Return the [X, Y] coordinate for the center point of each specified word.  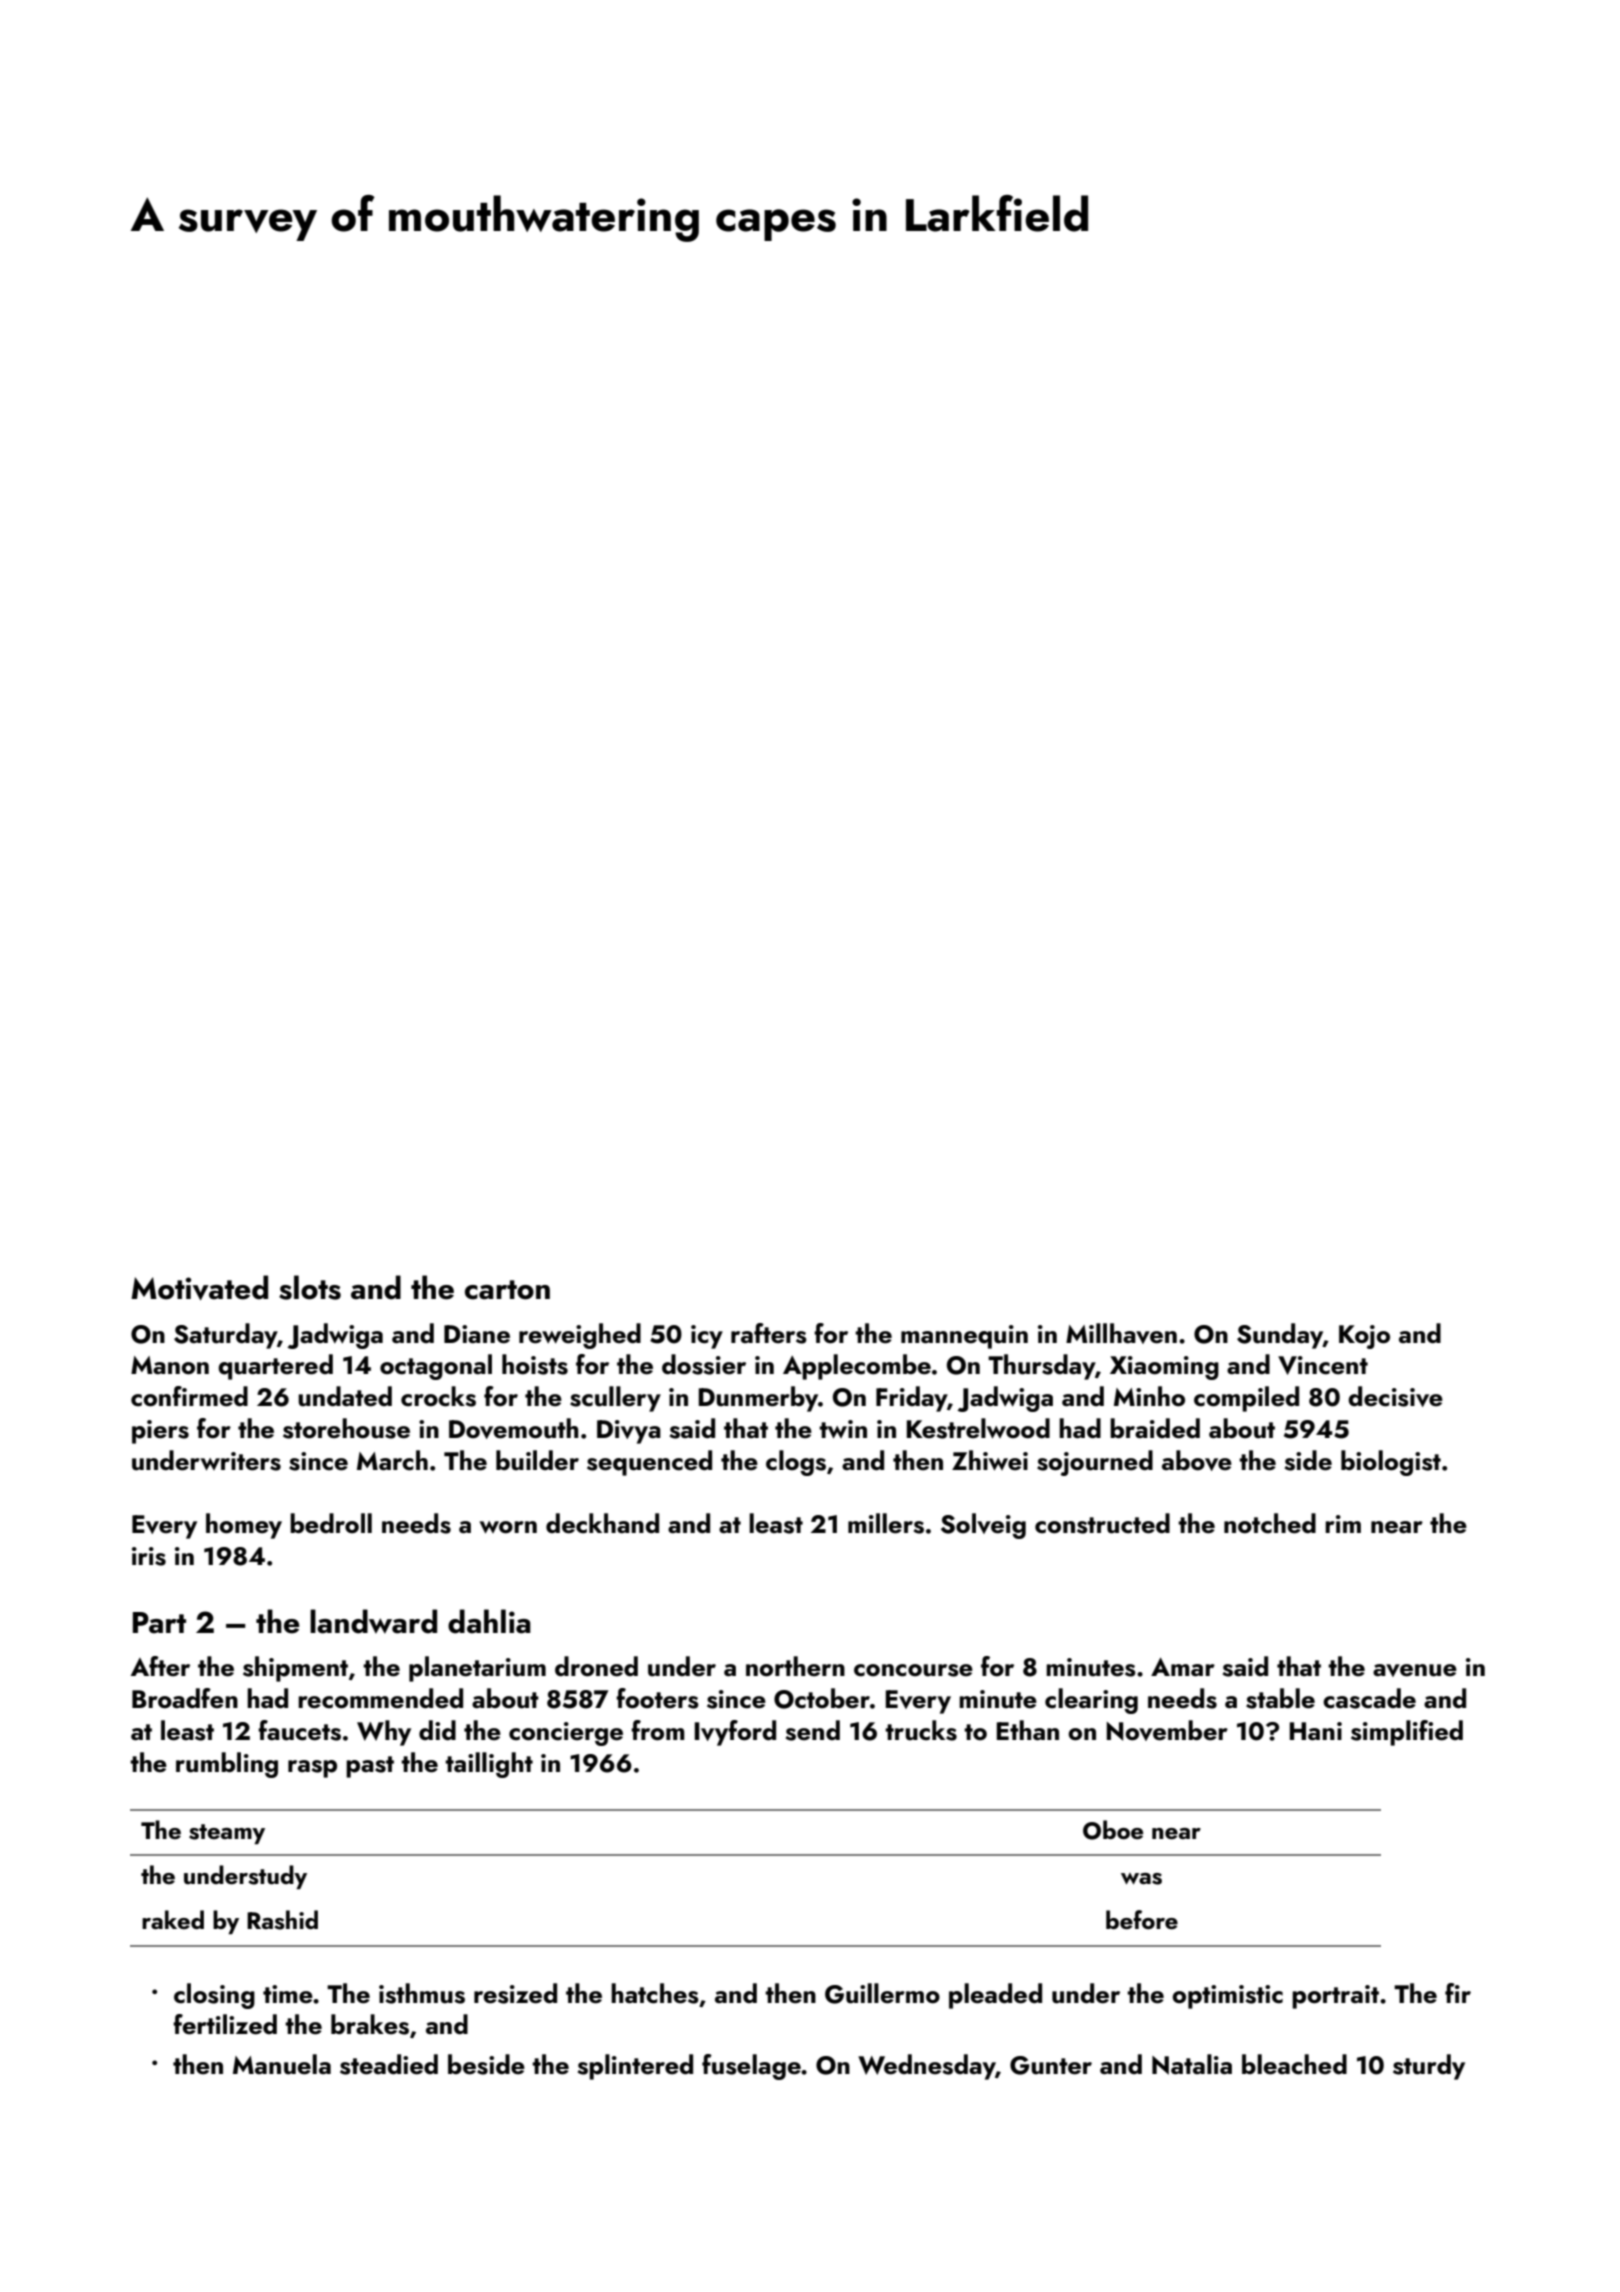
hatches [655, 1993]
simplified [1407, 1733]
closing [214, 1996]
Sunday [1280, 1336]
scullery [615, 1399]
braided [1155, 1428]
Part [159, 1623]
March [392, 1460]
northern [795, 1666]
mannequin [964, 1337]
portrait [1335, 1997]
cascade [1369, 1698]
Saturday [225, 1336]
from [658, 1730]
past [370, 1767]
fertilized [225, 2024]
